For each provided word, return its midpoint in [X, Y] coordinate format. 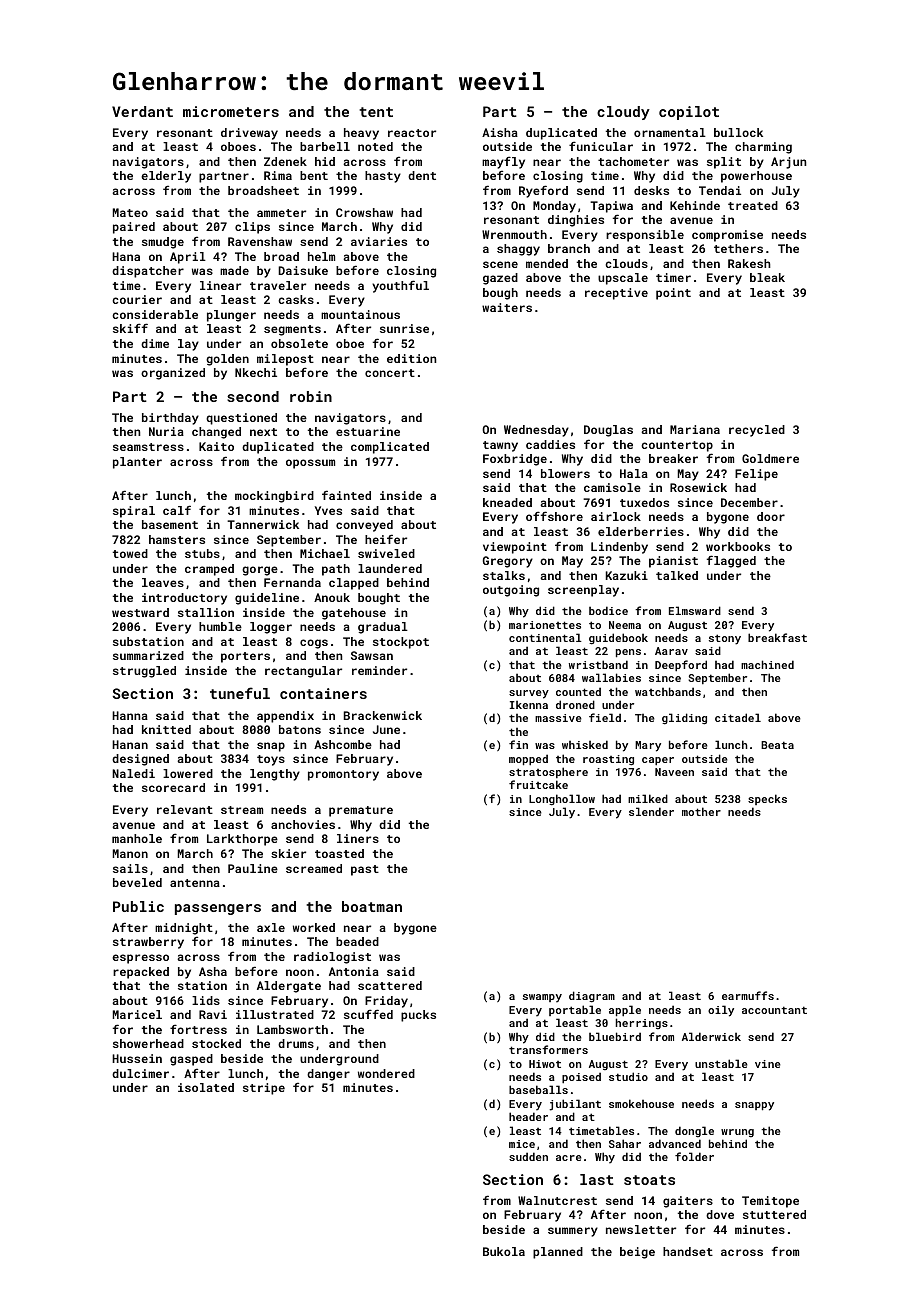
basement [170, 524]
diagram [592, 997]
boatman [372, 906]
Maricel [137, 1014]
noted [375, 146]
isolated [206, 1087]
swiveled [386, 553]
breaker [673, 458]
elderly [166, 177]
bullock [738, 132]
